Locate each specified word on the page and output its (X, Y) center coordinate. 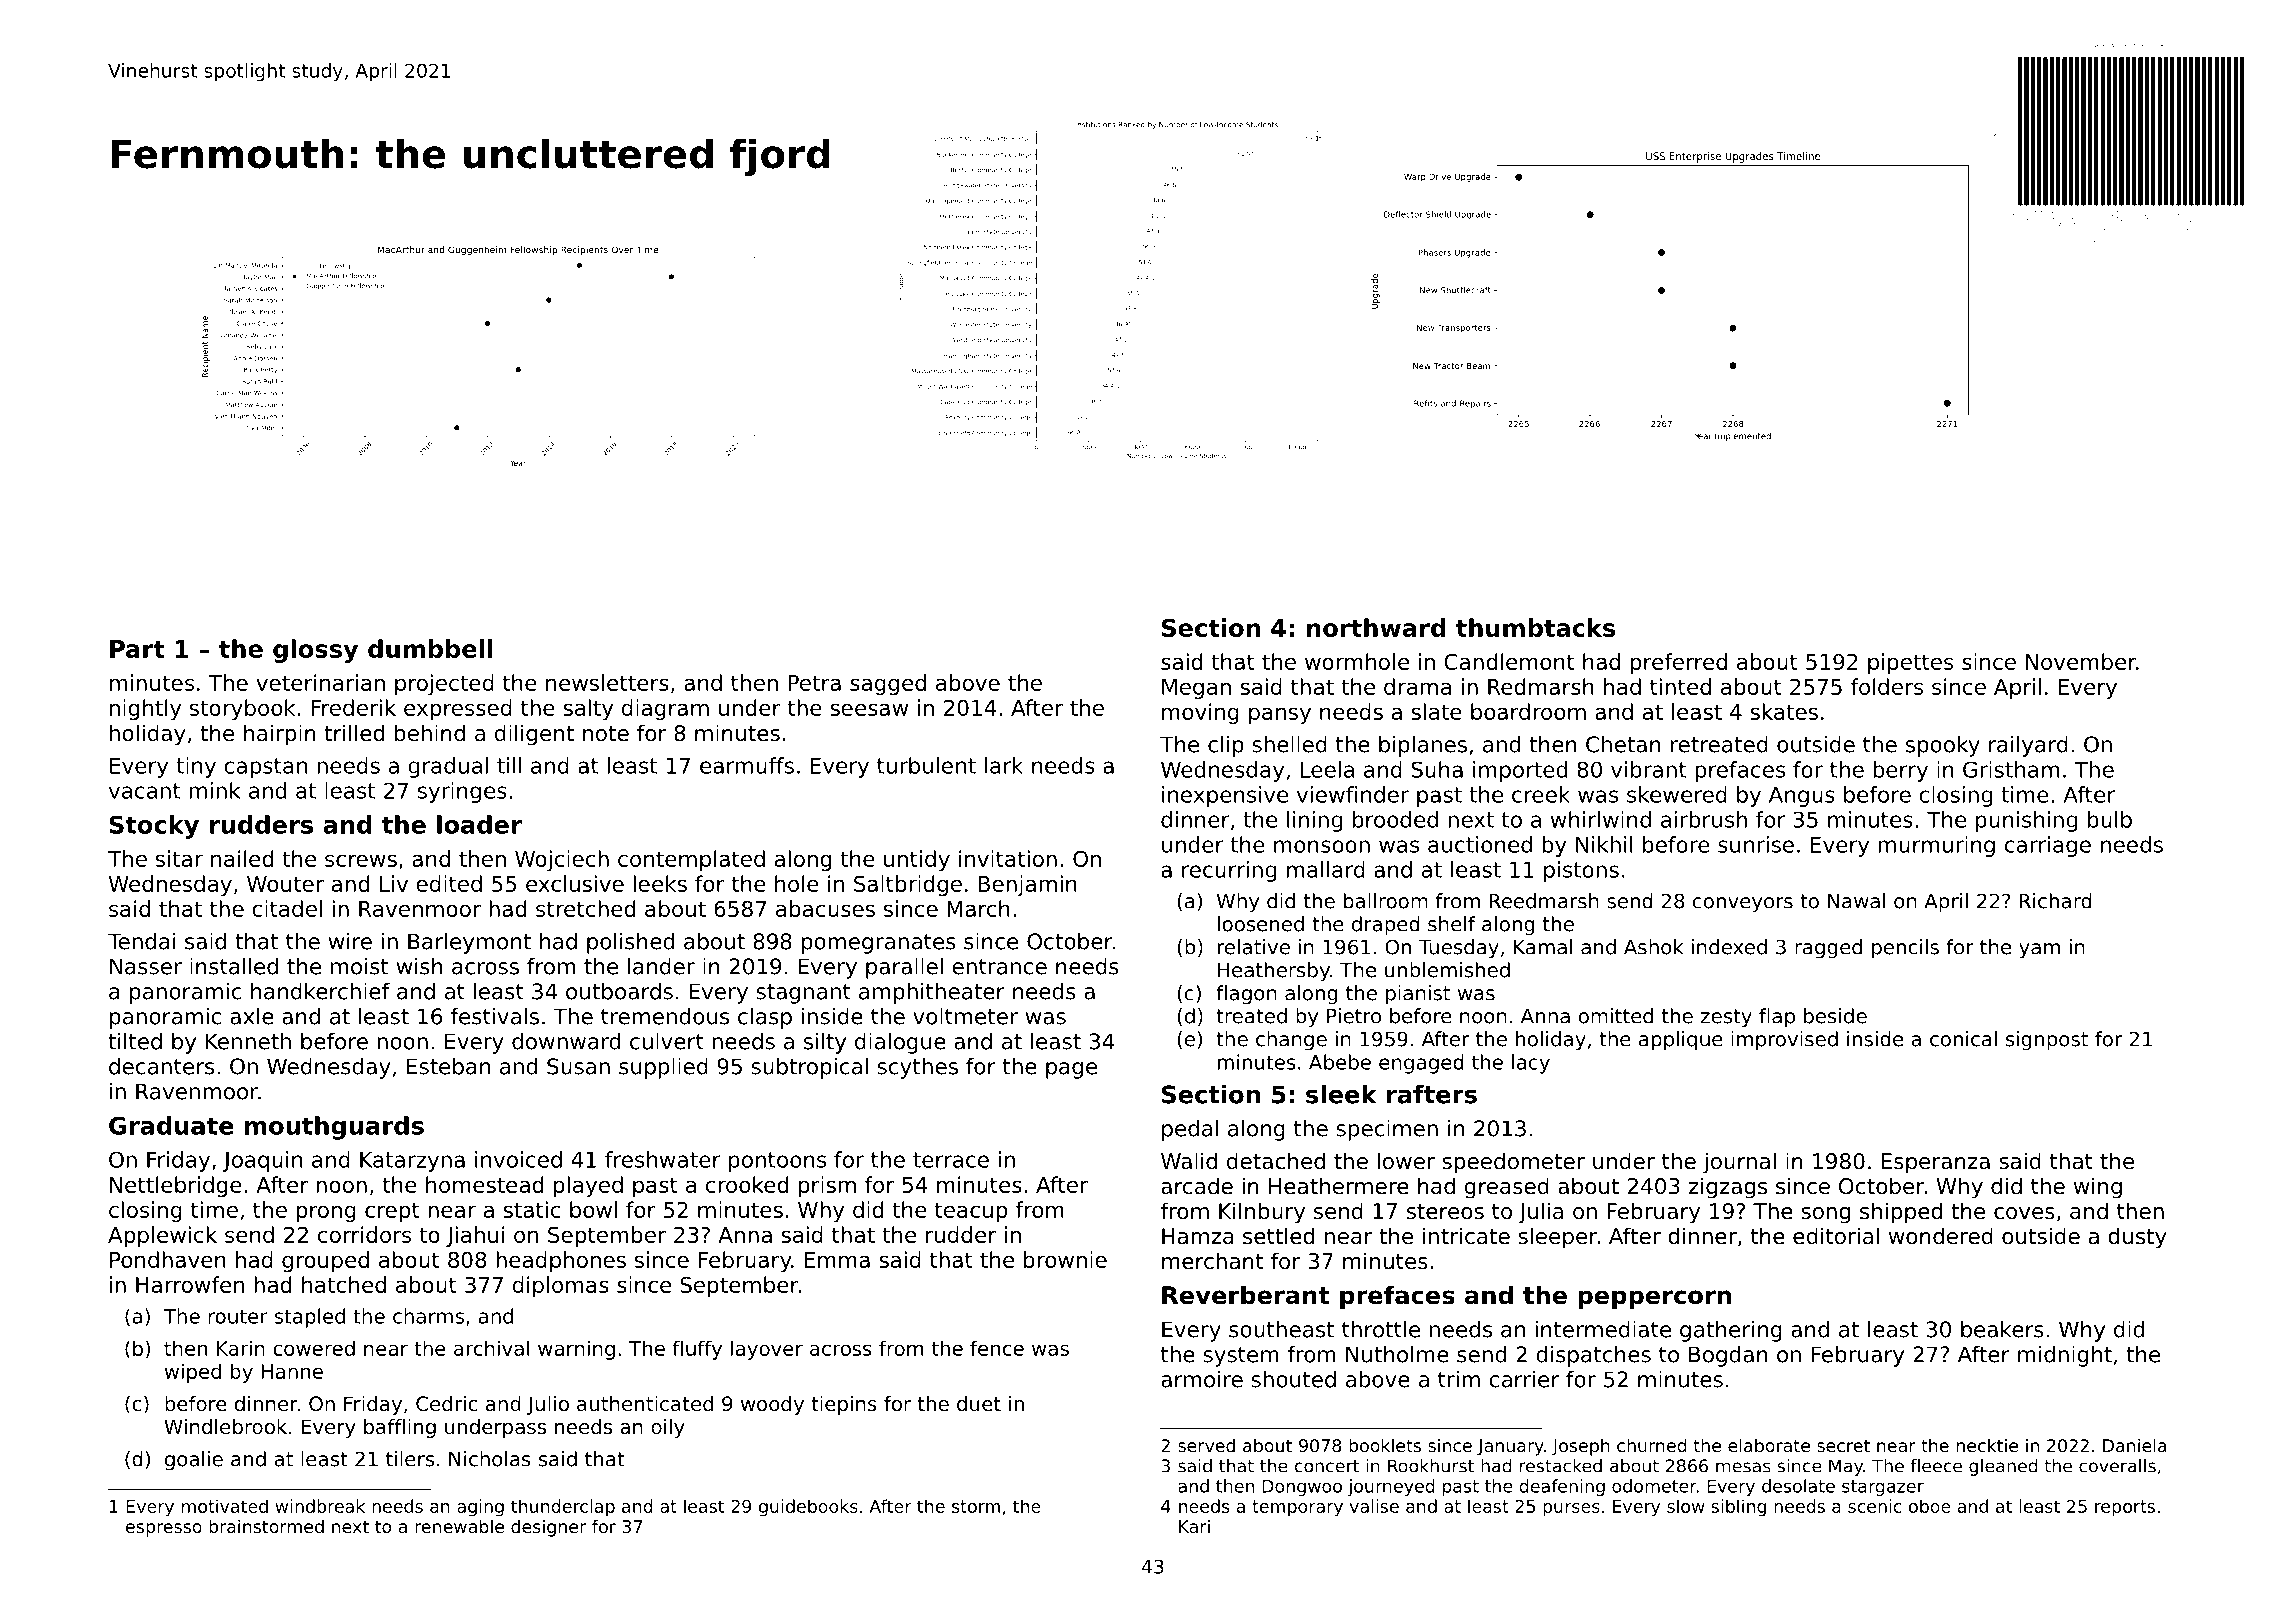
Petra (814, 683)
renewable (459, 1526)
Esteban (448, 1066)
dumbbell (430, 648)
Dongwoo (1302, 1488)
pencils (1905, 949)
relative (1254, 947)
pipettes (1910, 663)
